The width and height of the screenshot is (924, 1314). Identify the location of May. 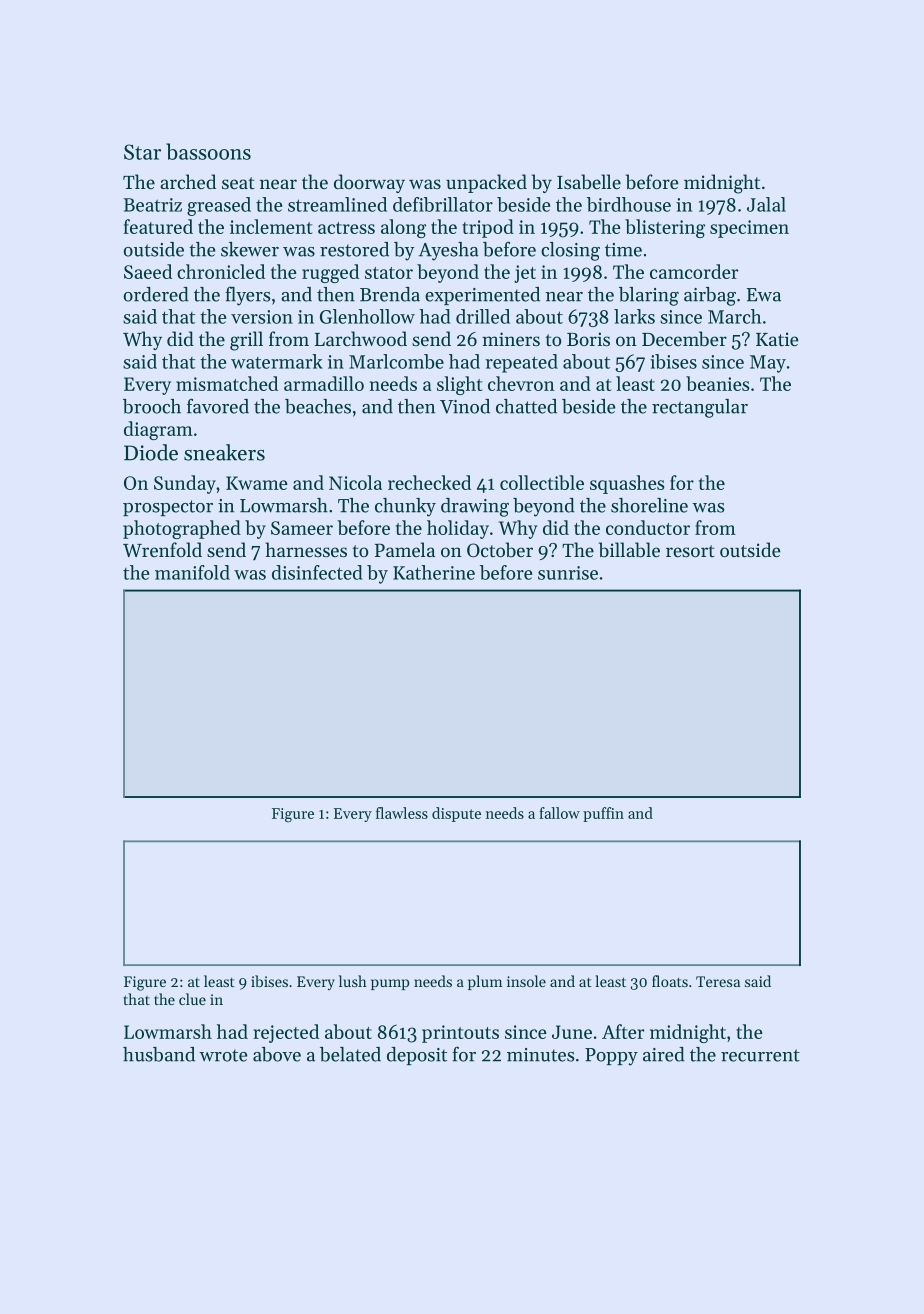
(768, 364).
